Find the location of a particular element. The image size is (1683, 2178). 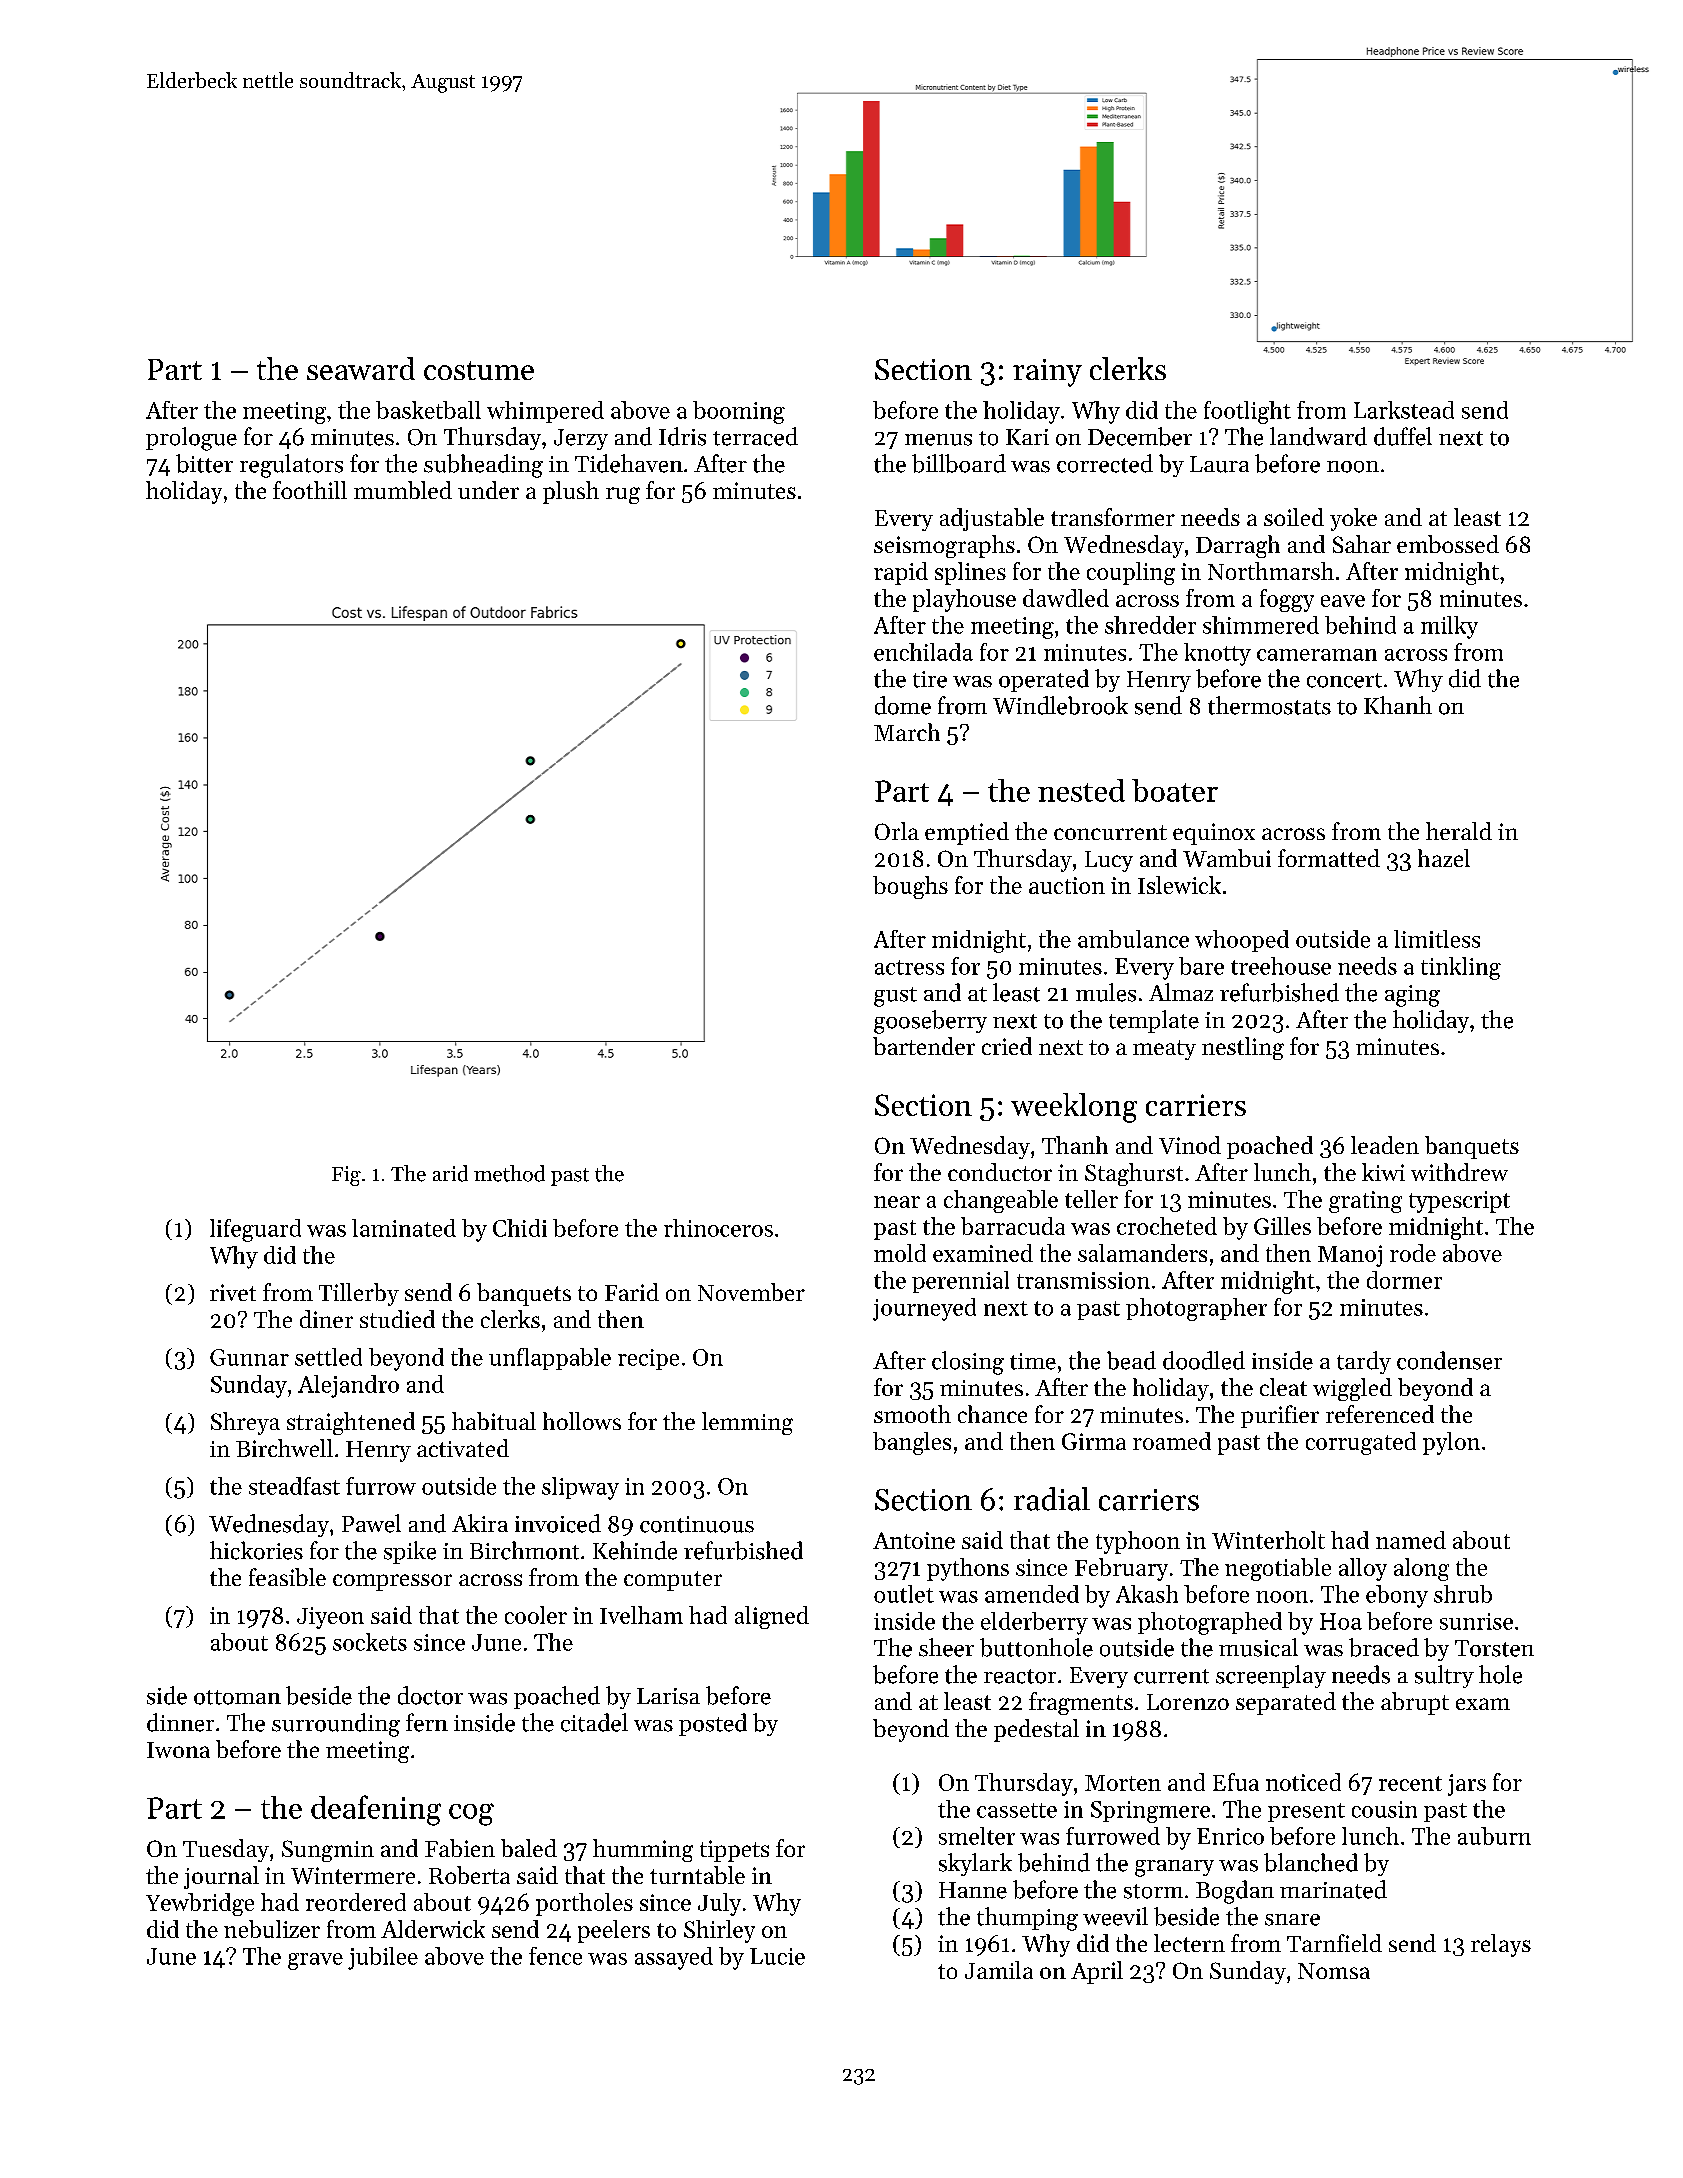

grave is located at coordinates (315, 1961).
